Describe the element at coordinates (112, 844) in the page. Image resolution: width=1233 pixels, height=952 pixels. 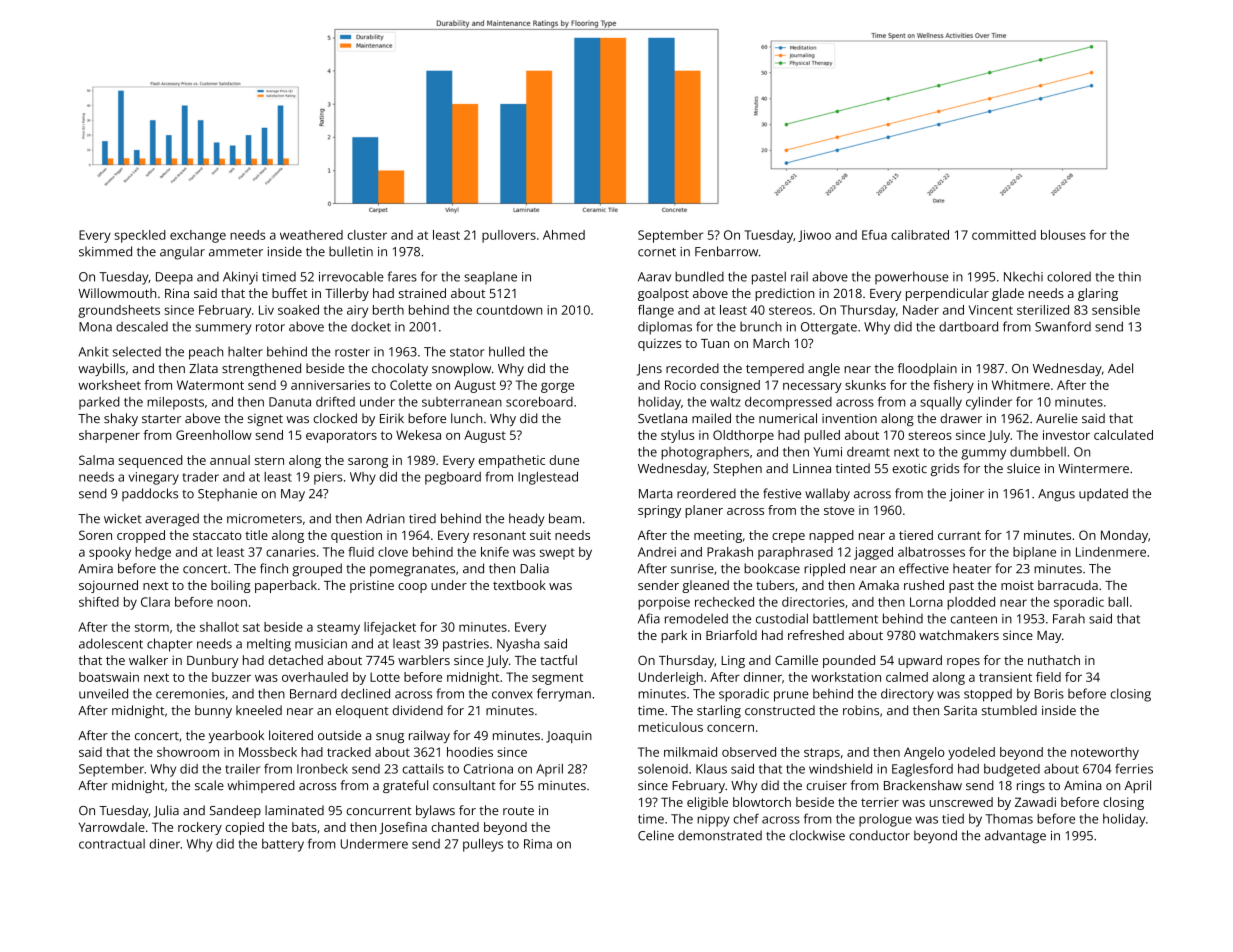
I see `contractual` at that location.
